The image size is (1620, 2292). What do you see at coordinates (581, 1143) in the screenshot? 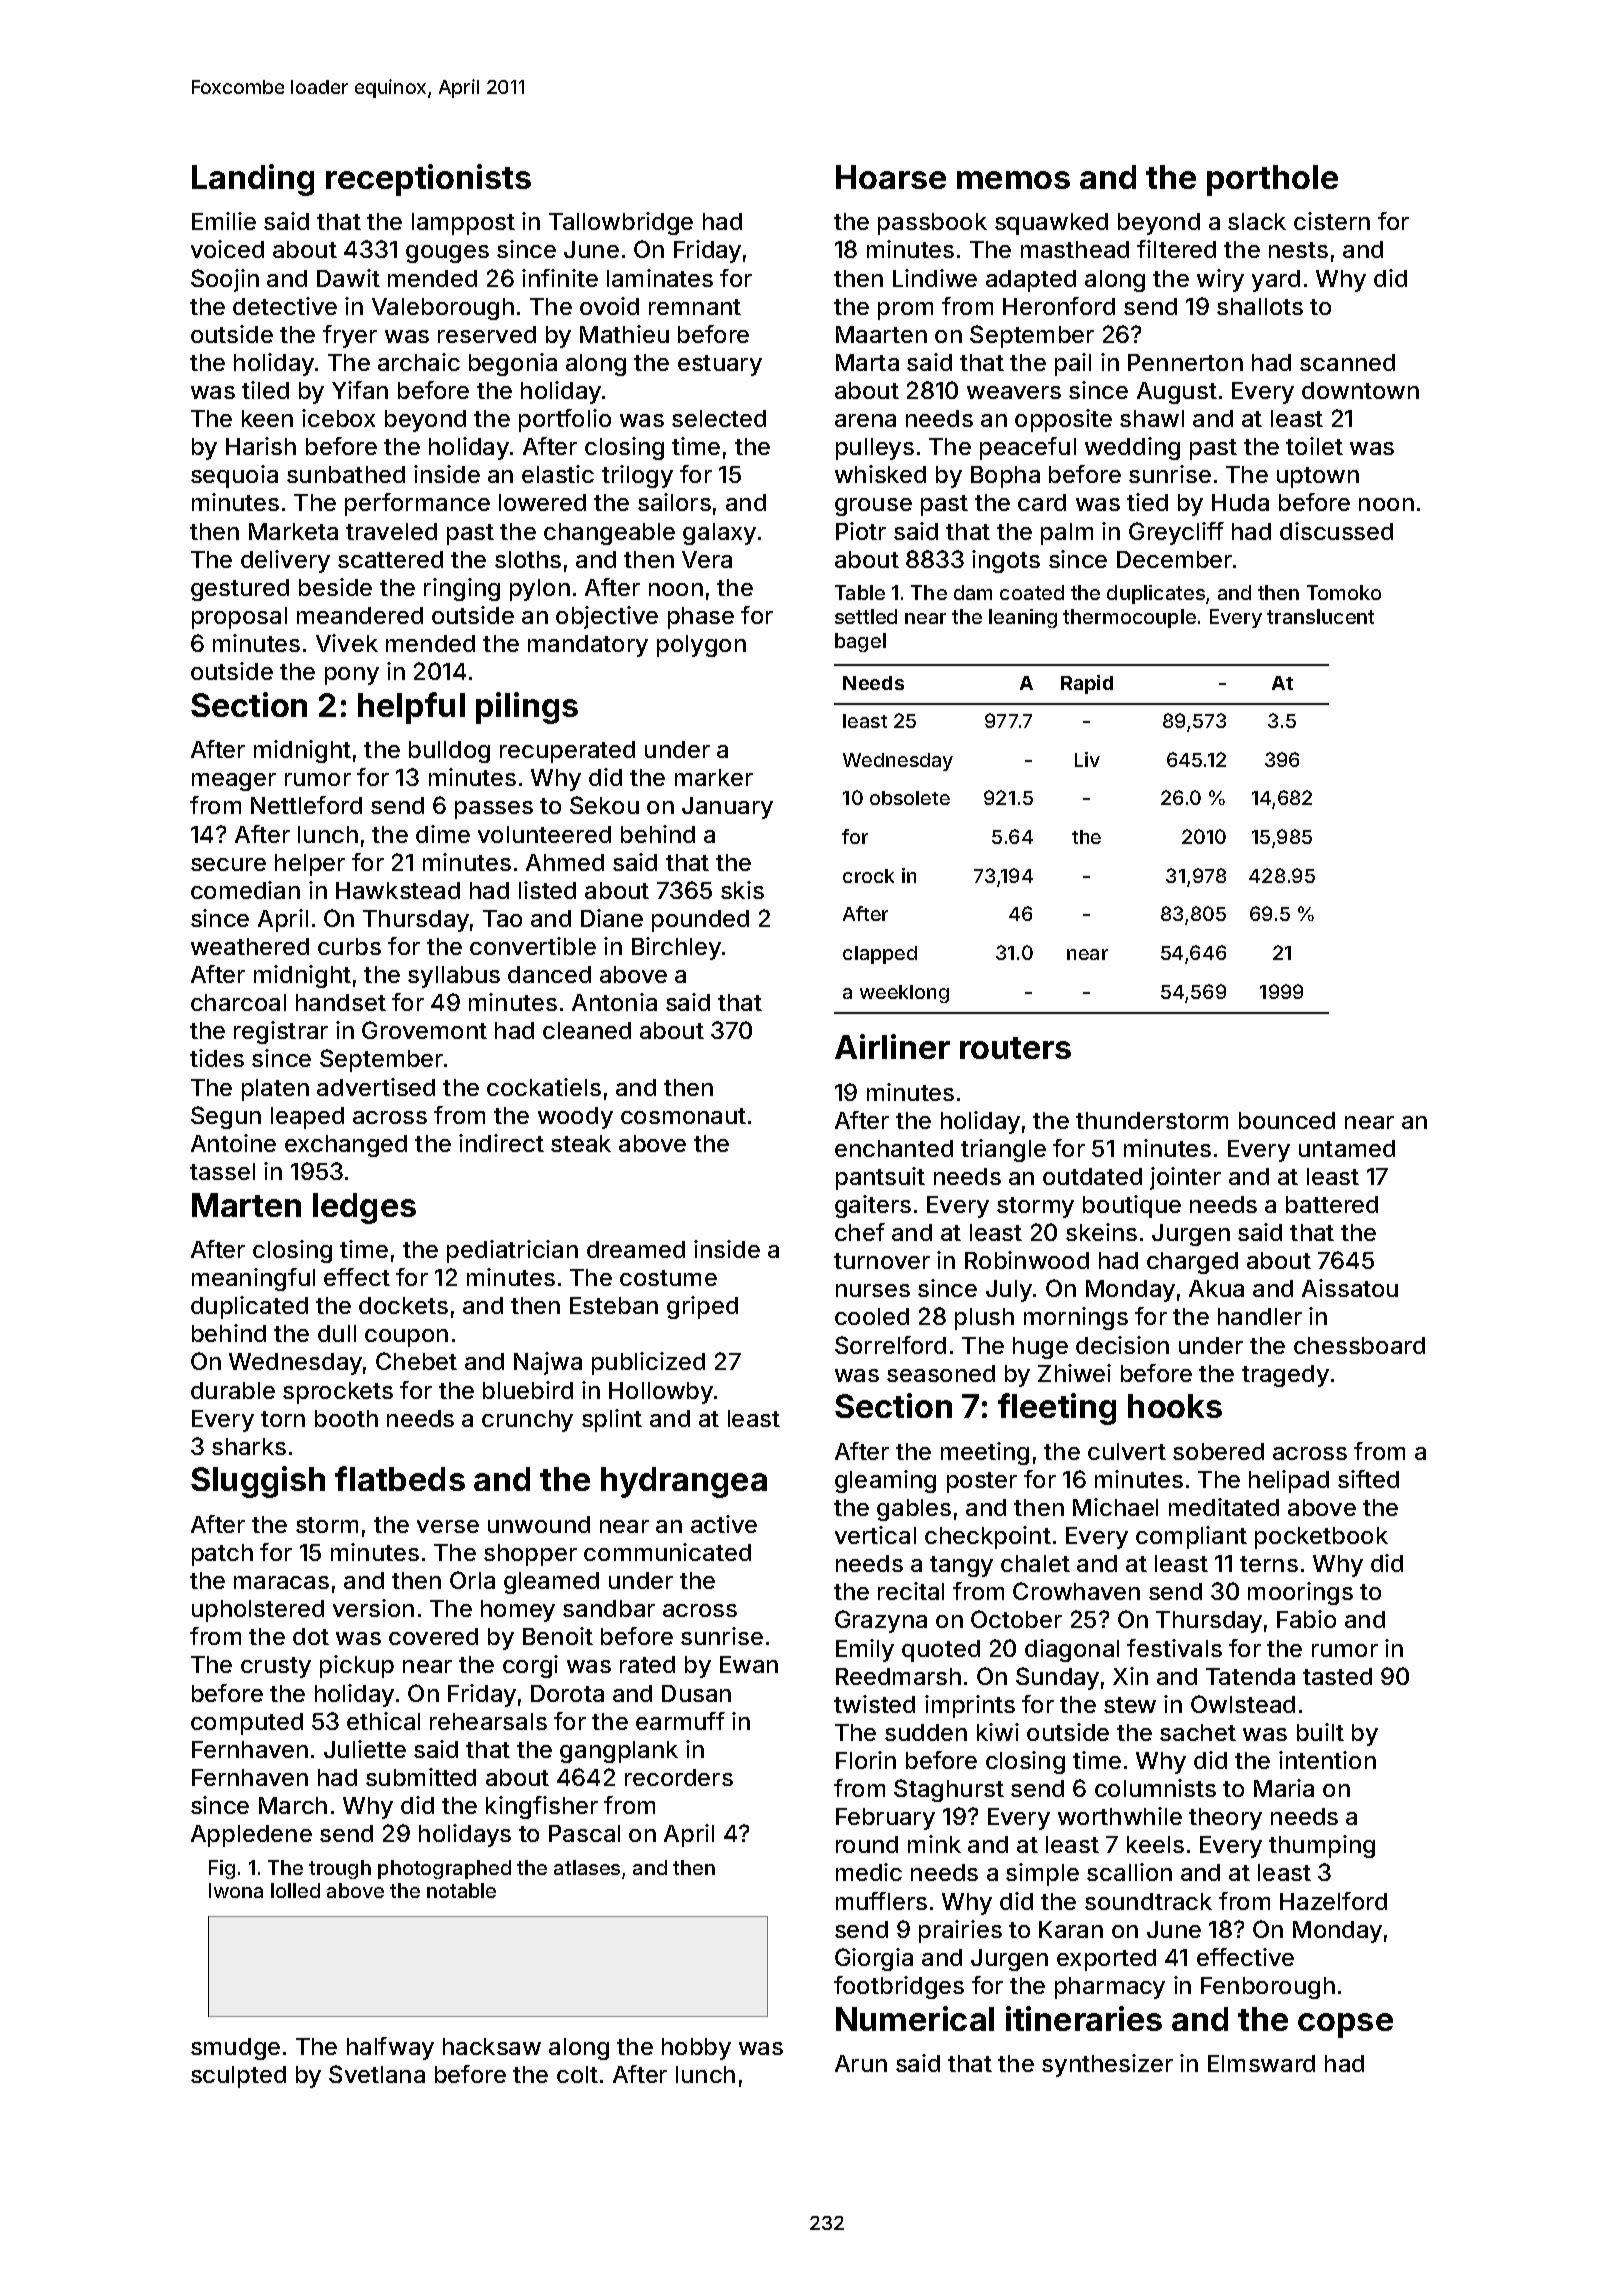
I see `steak` at bounding box center [581, 1143].
